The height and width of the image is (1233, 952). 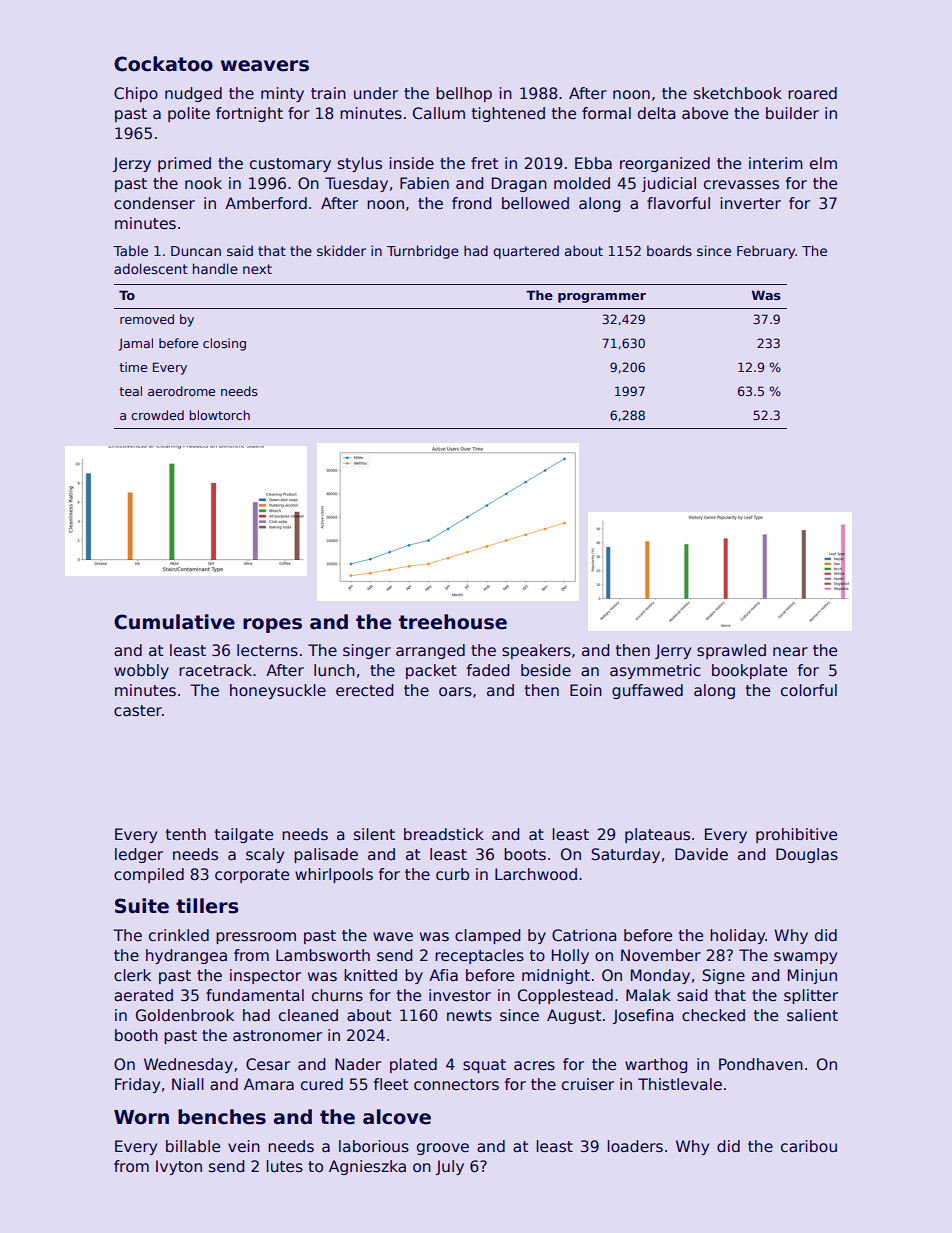 What do you see at coordinates (669, 250) in the image?
I see `boards` at bounding box center [669, 250].
